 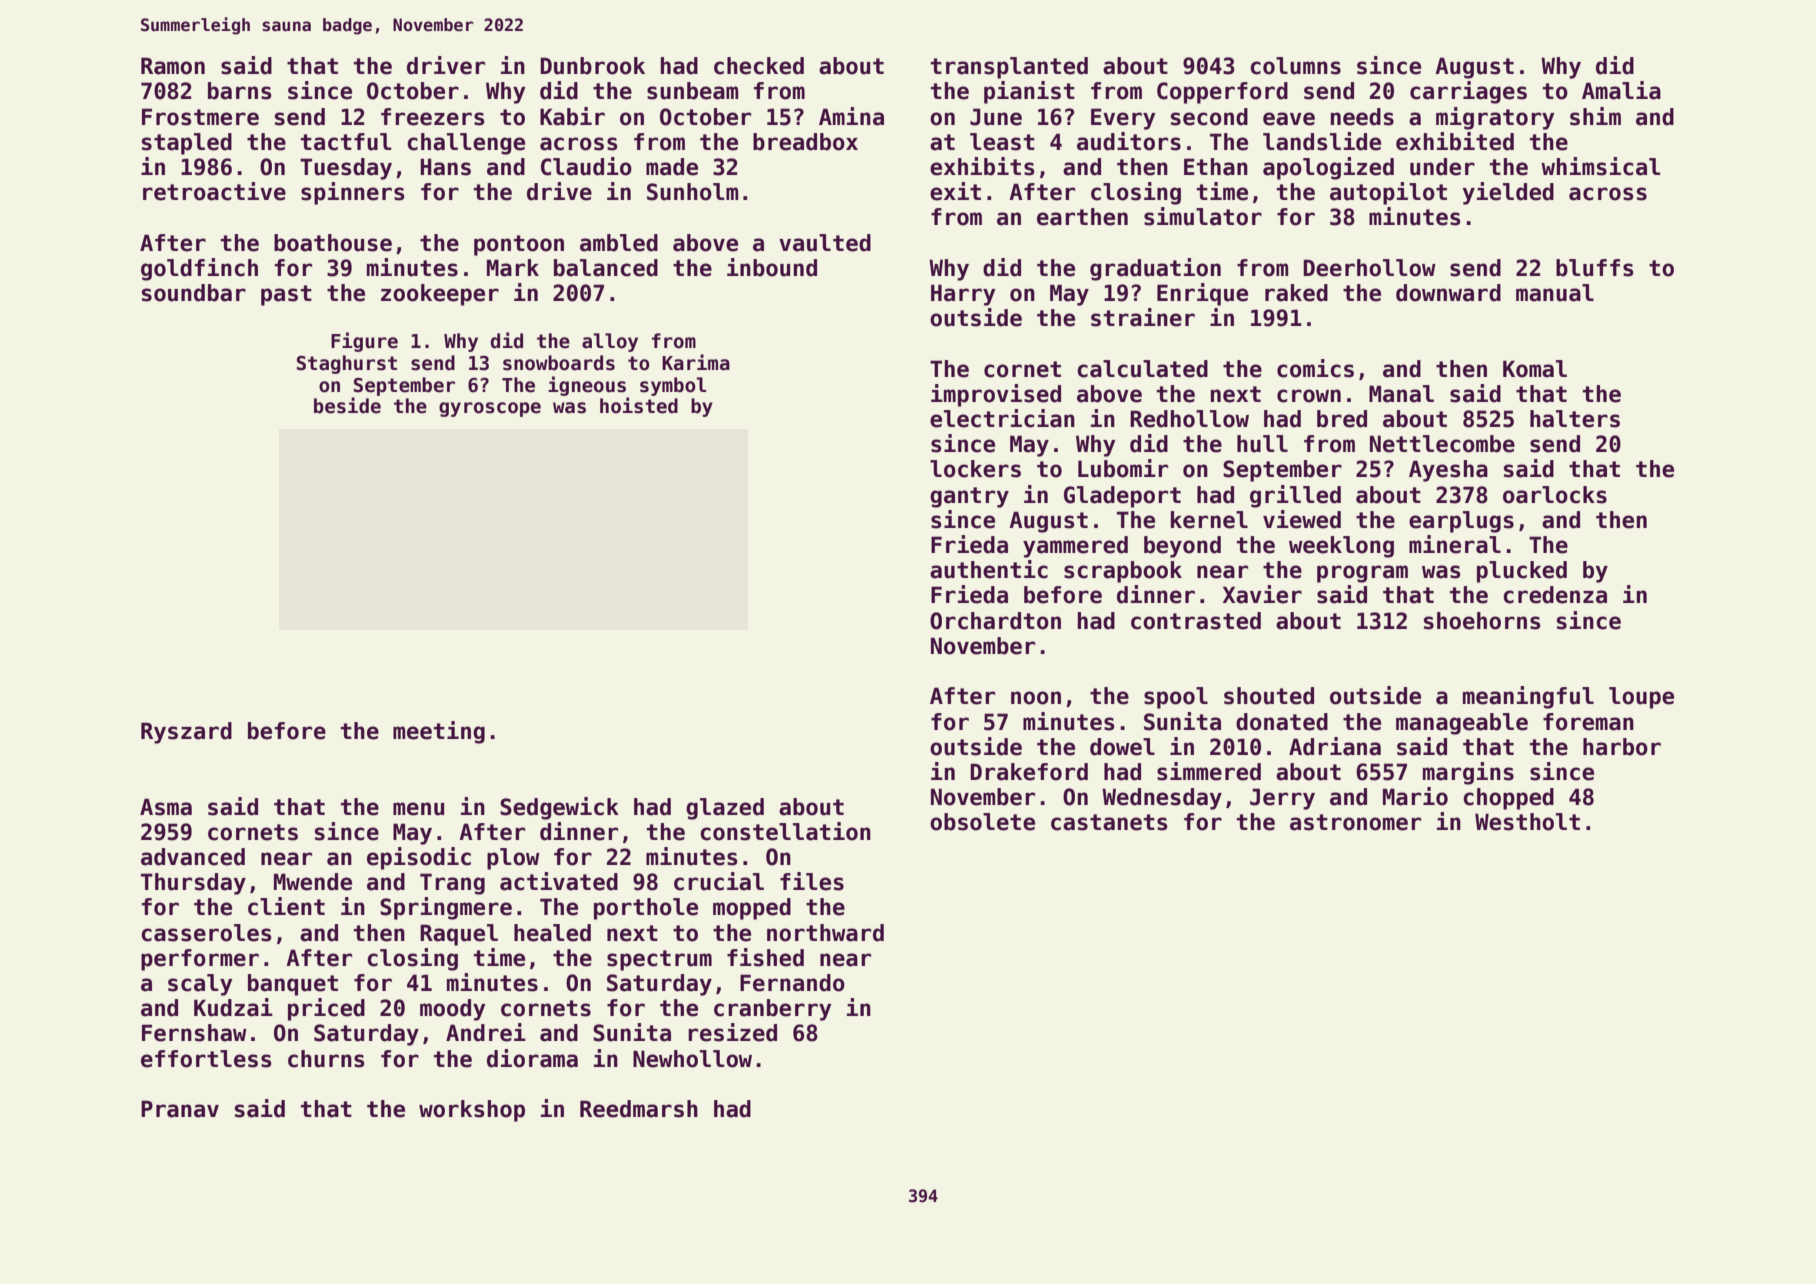 I want to click on Ryszard, so click(x=186, y=733).
